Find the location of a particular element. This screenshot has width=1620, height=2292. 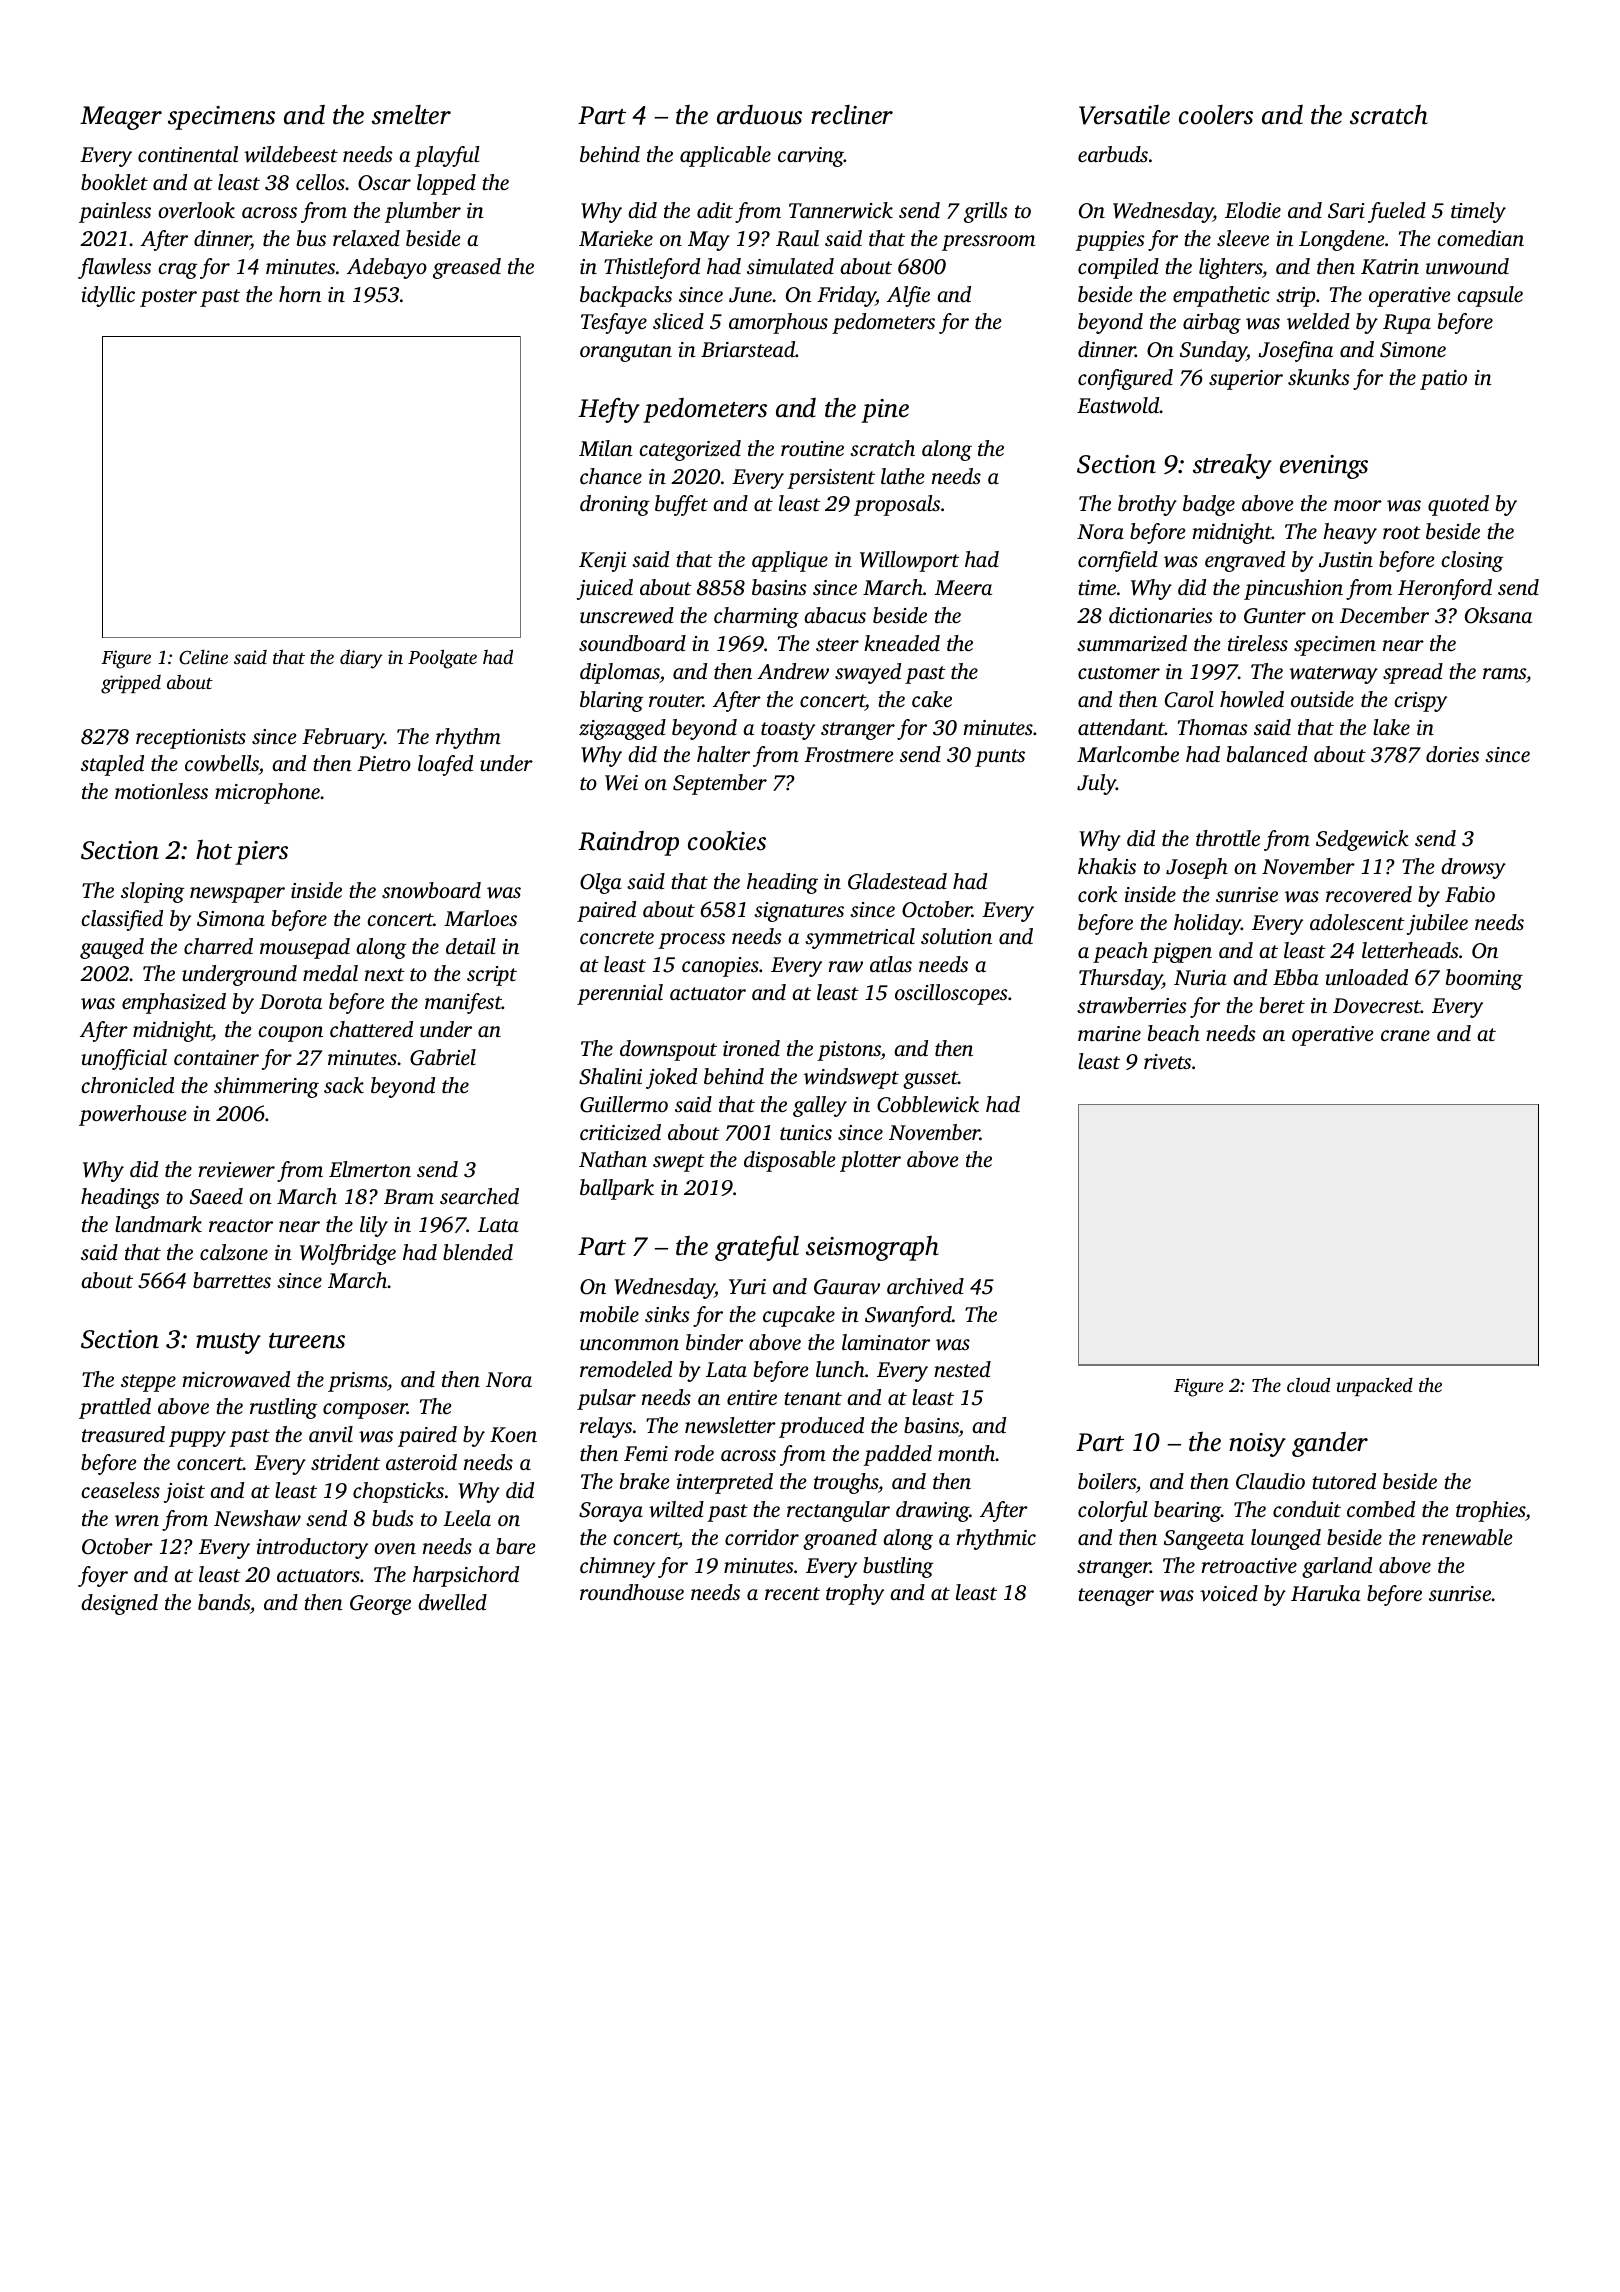

crane is located at coordinates (1405, 1035).
